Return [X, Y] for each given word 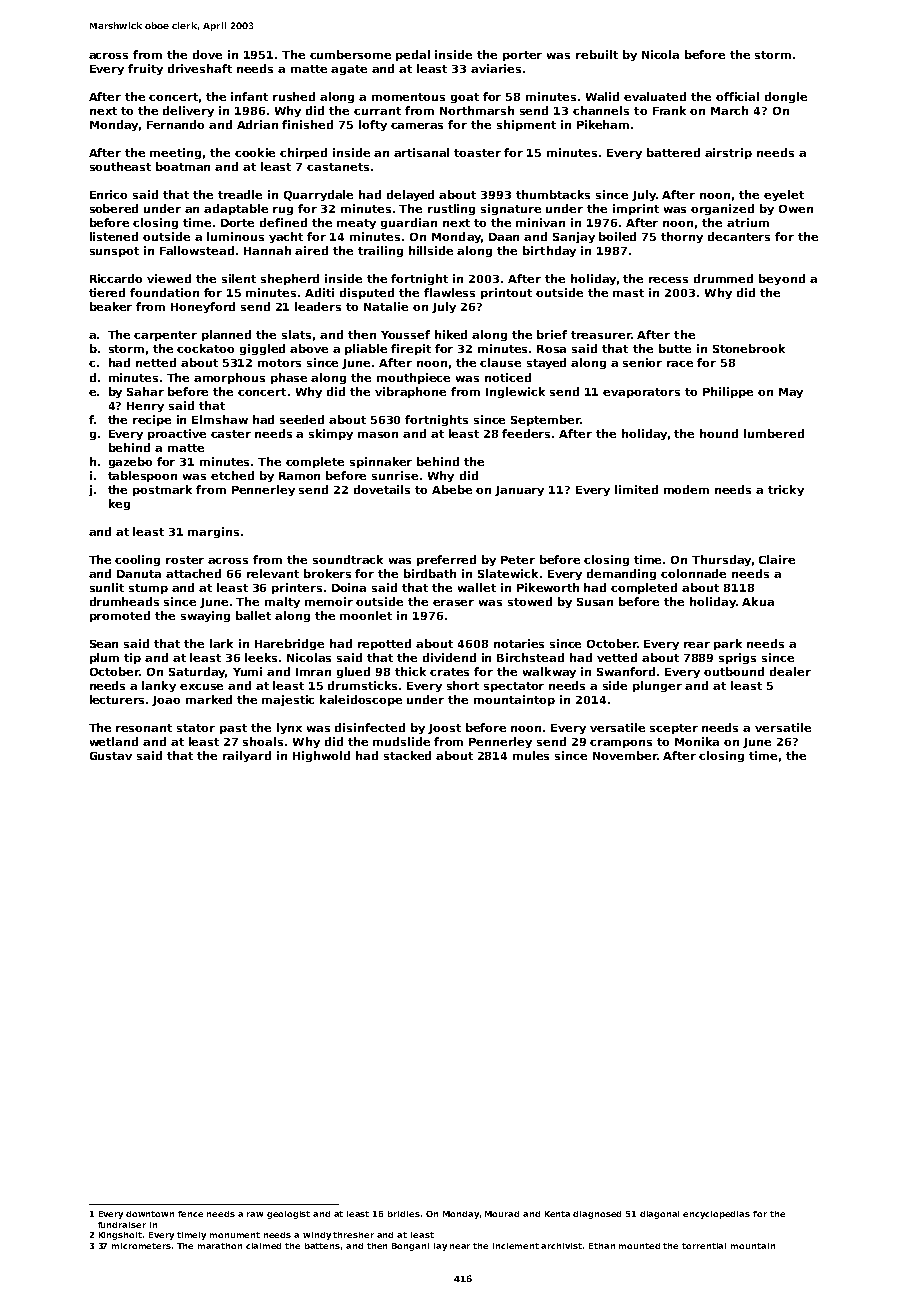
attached [193, 573]
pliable [366, 349]
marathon [220, 1246]
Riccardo [116, 278]
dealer [790, 671]
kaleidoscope [361, 700]
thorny [682, 237]
